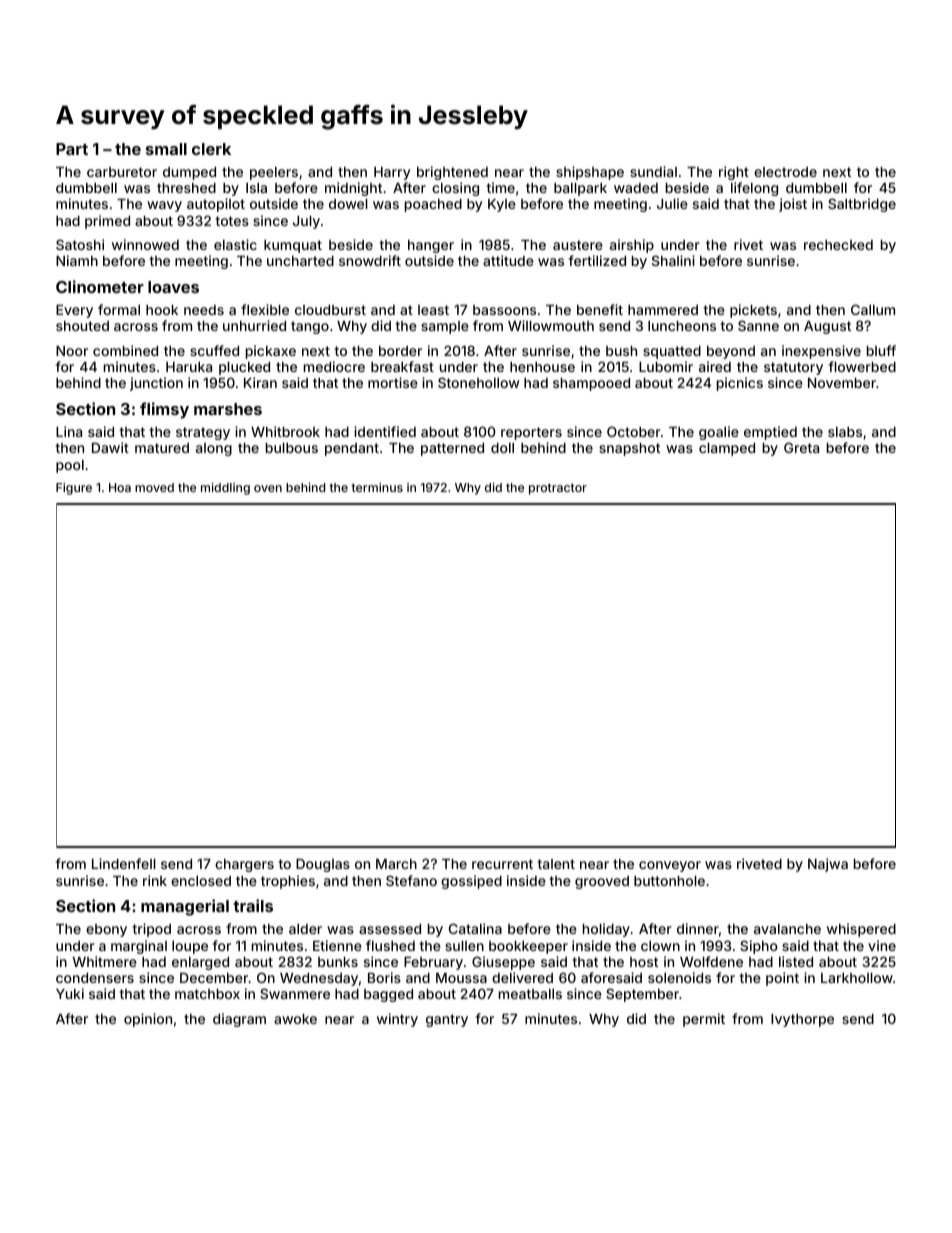 Image resolution: width=952 pixels, height=1233 pixels. Describe the element at coordinates (166, 149) in the image. I see `small` at that location.
